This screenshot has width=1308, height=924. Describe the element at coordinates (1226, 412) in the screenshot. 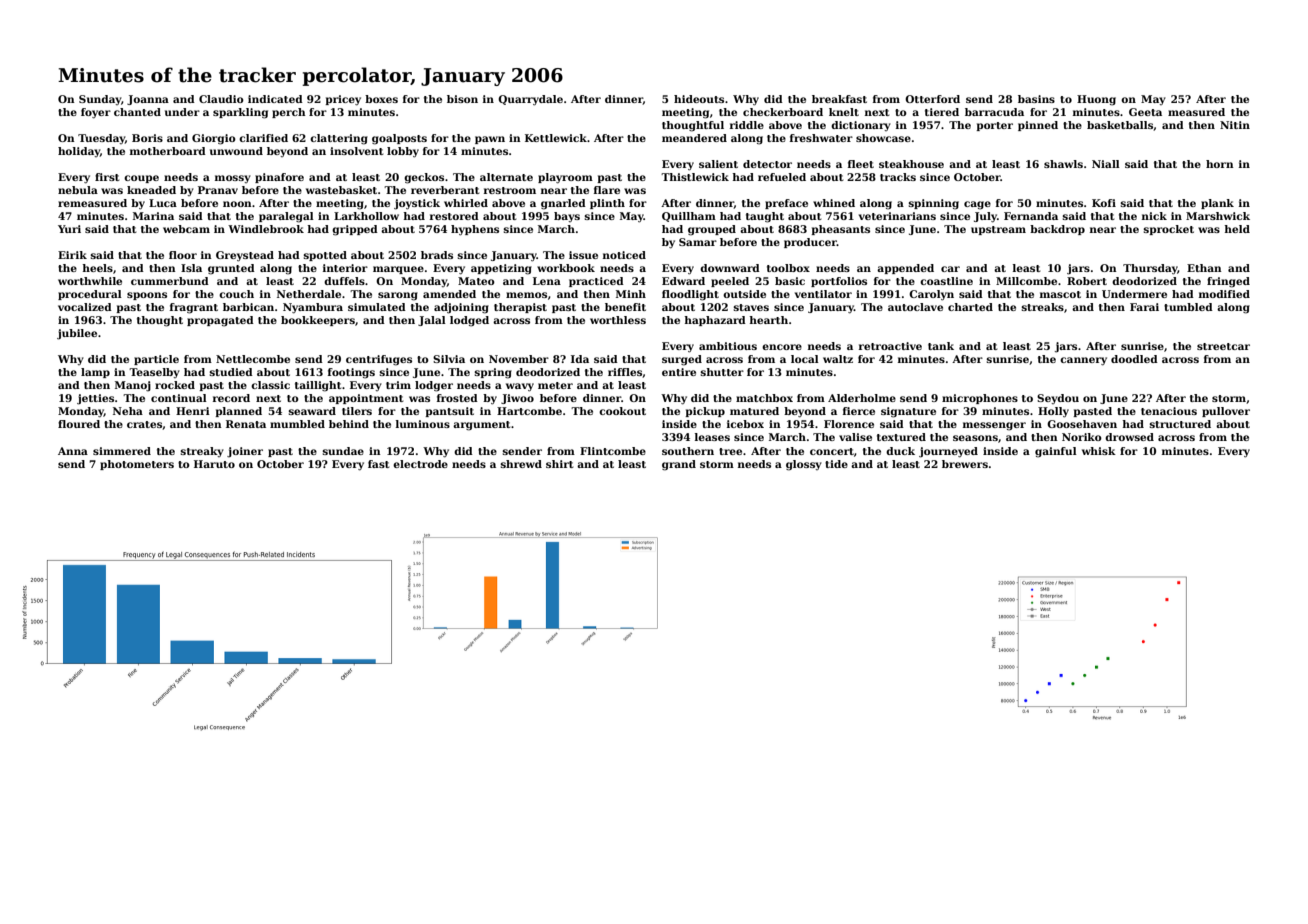

I see `pullover` at that location.
